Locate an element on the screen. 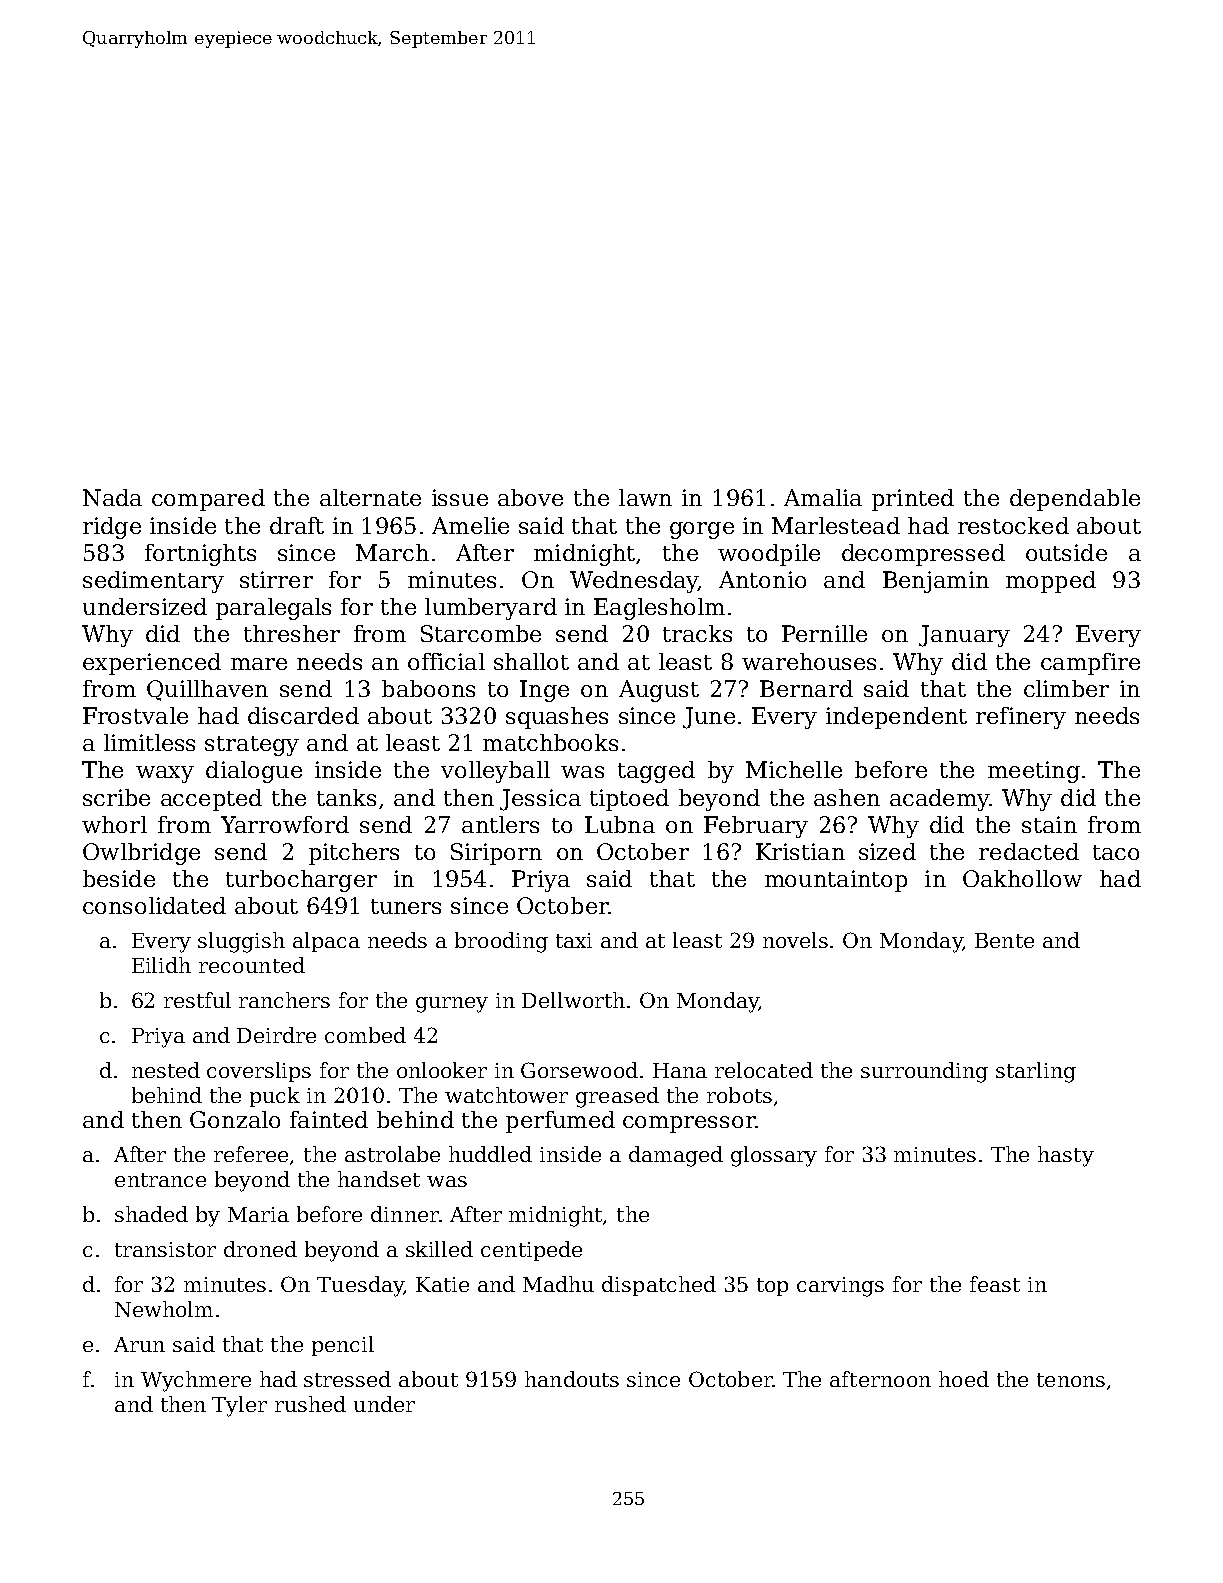  Nada is located at coordinates (112, 497).
